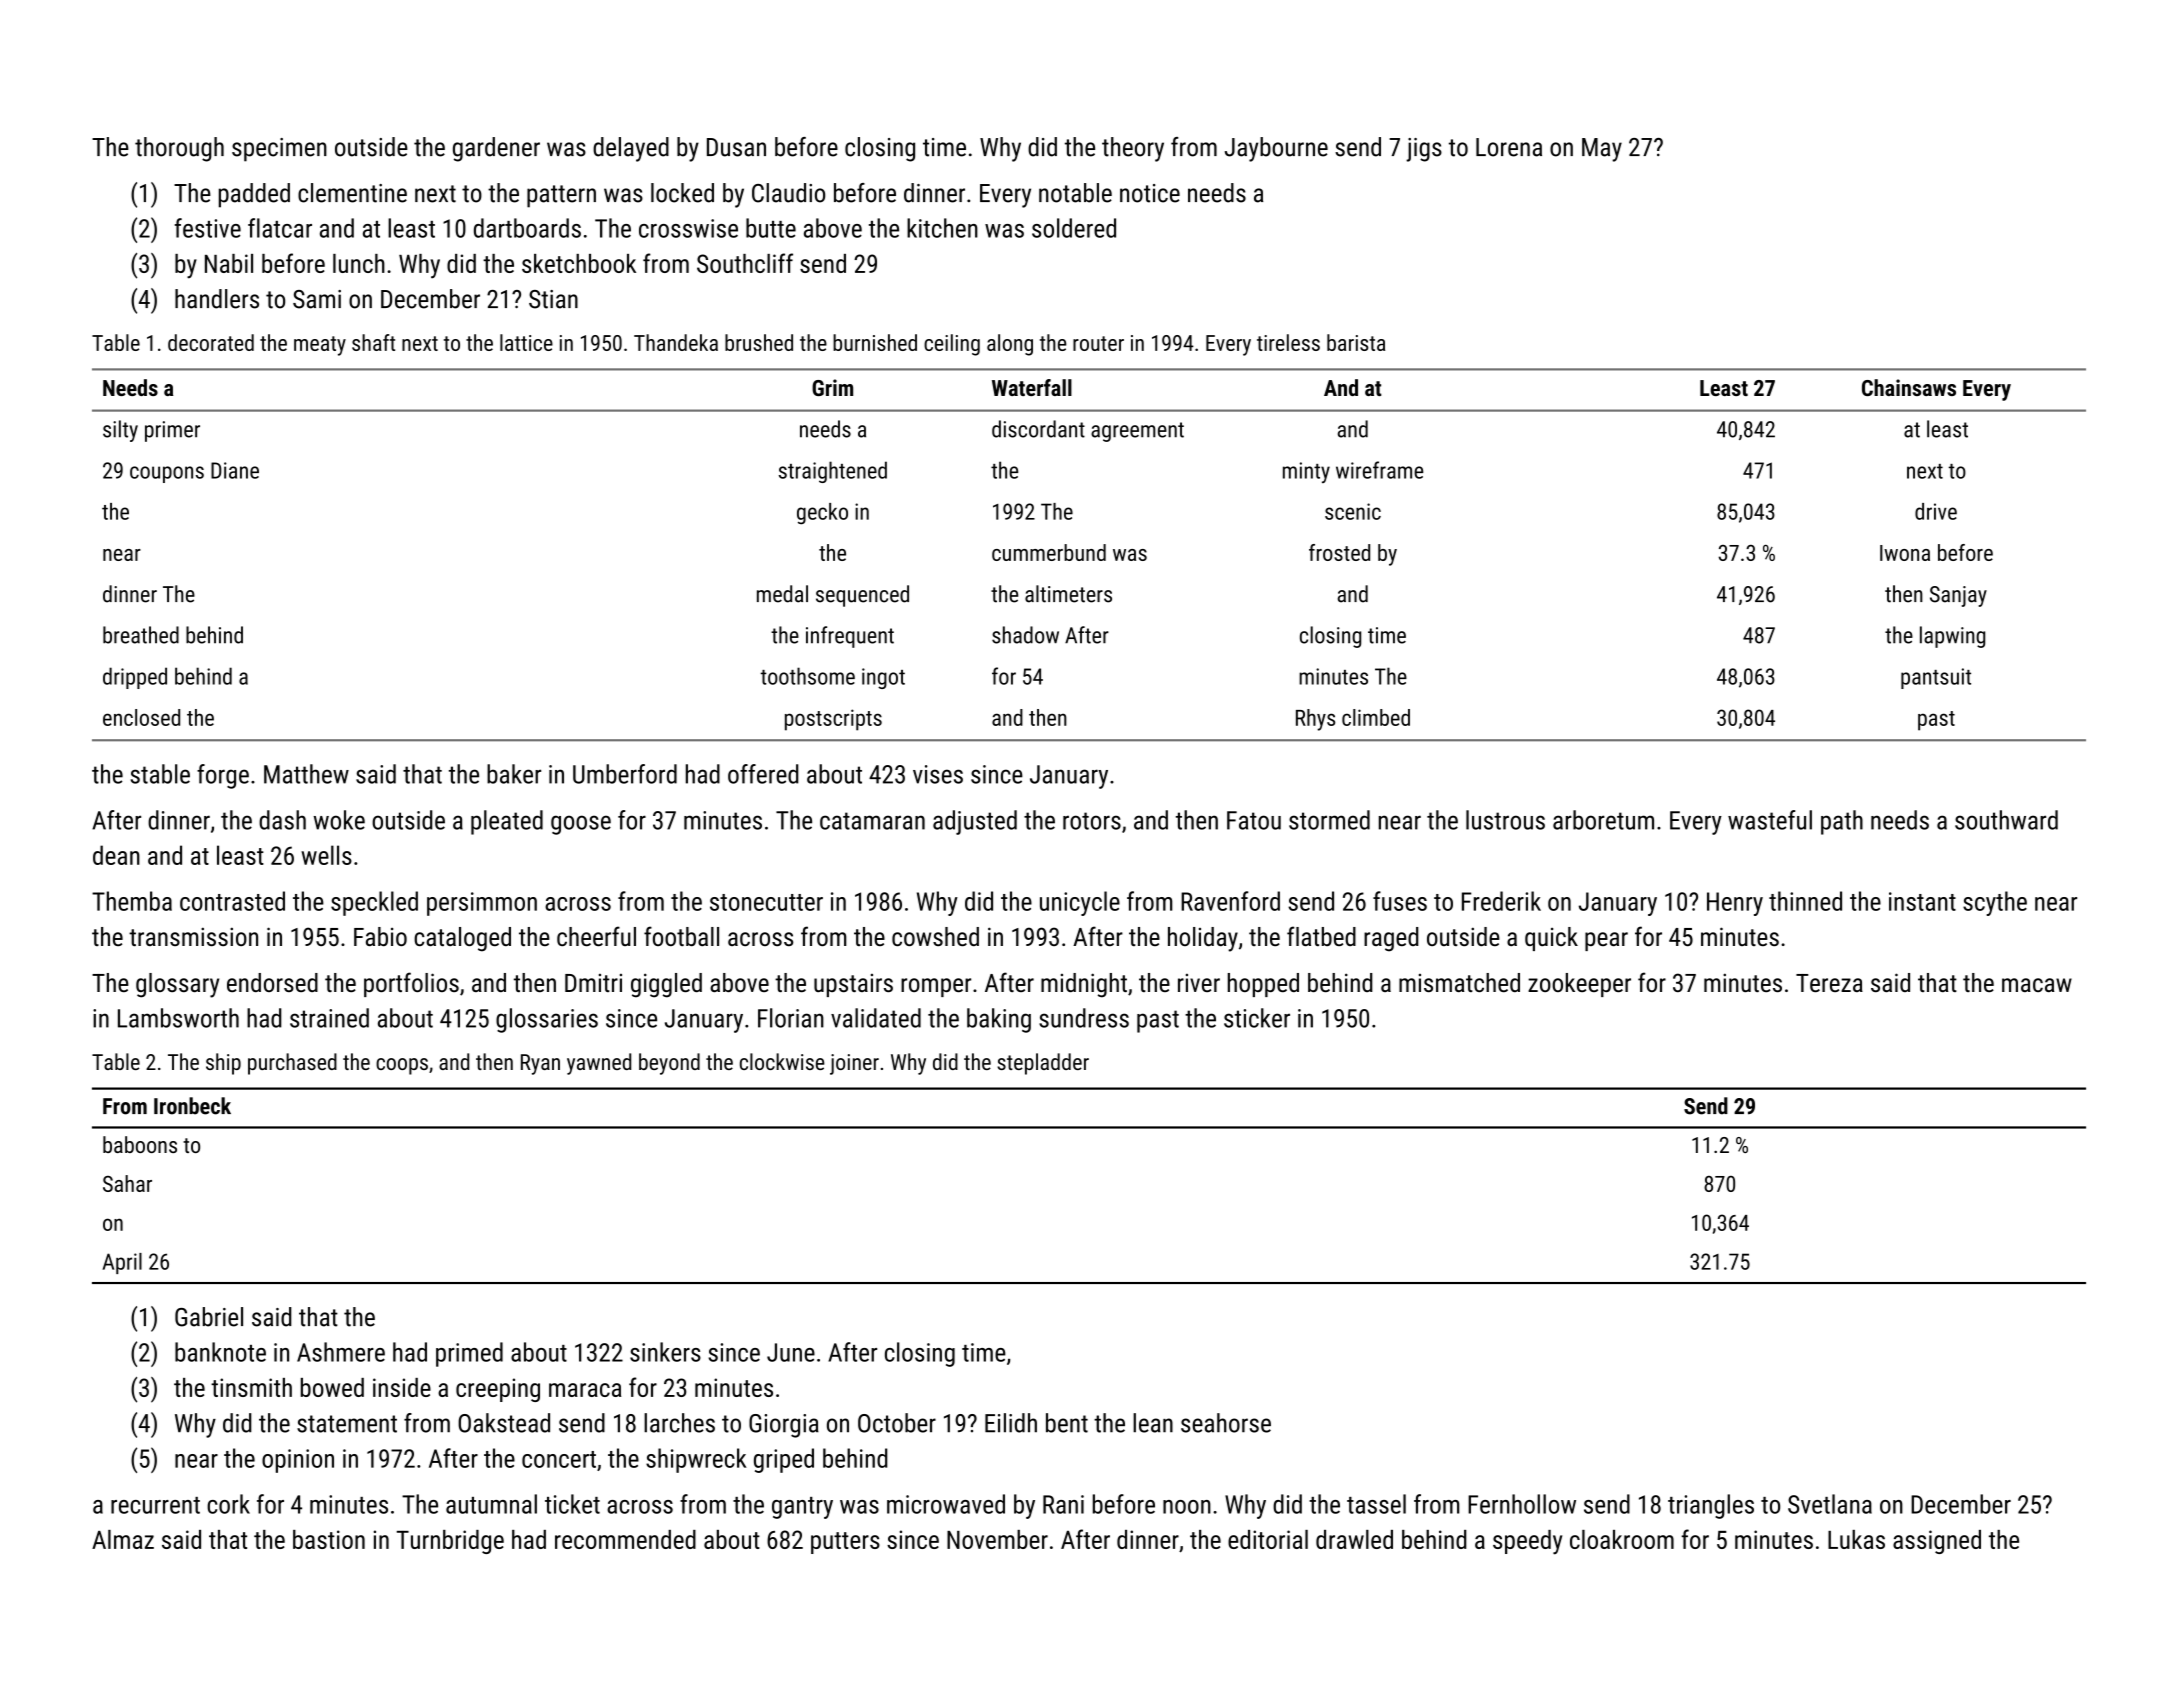  Describe the element at coordinates (997, 1539) in the screenshot. I see `November` at that location.
